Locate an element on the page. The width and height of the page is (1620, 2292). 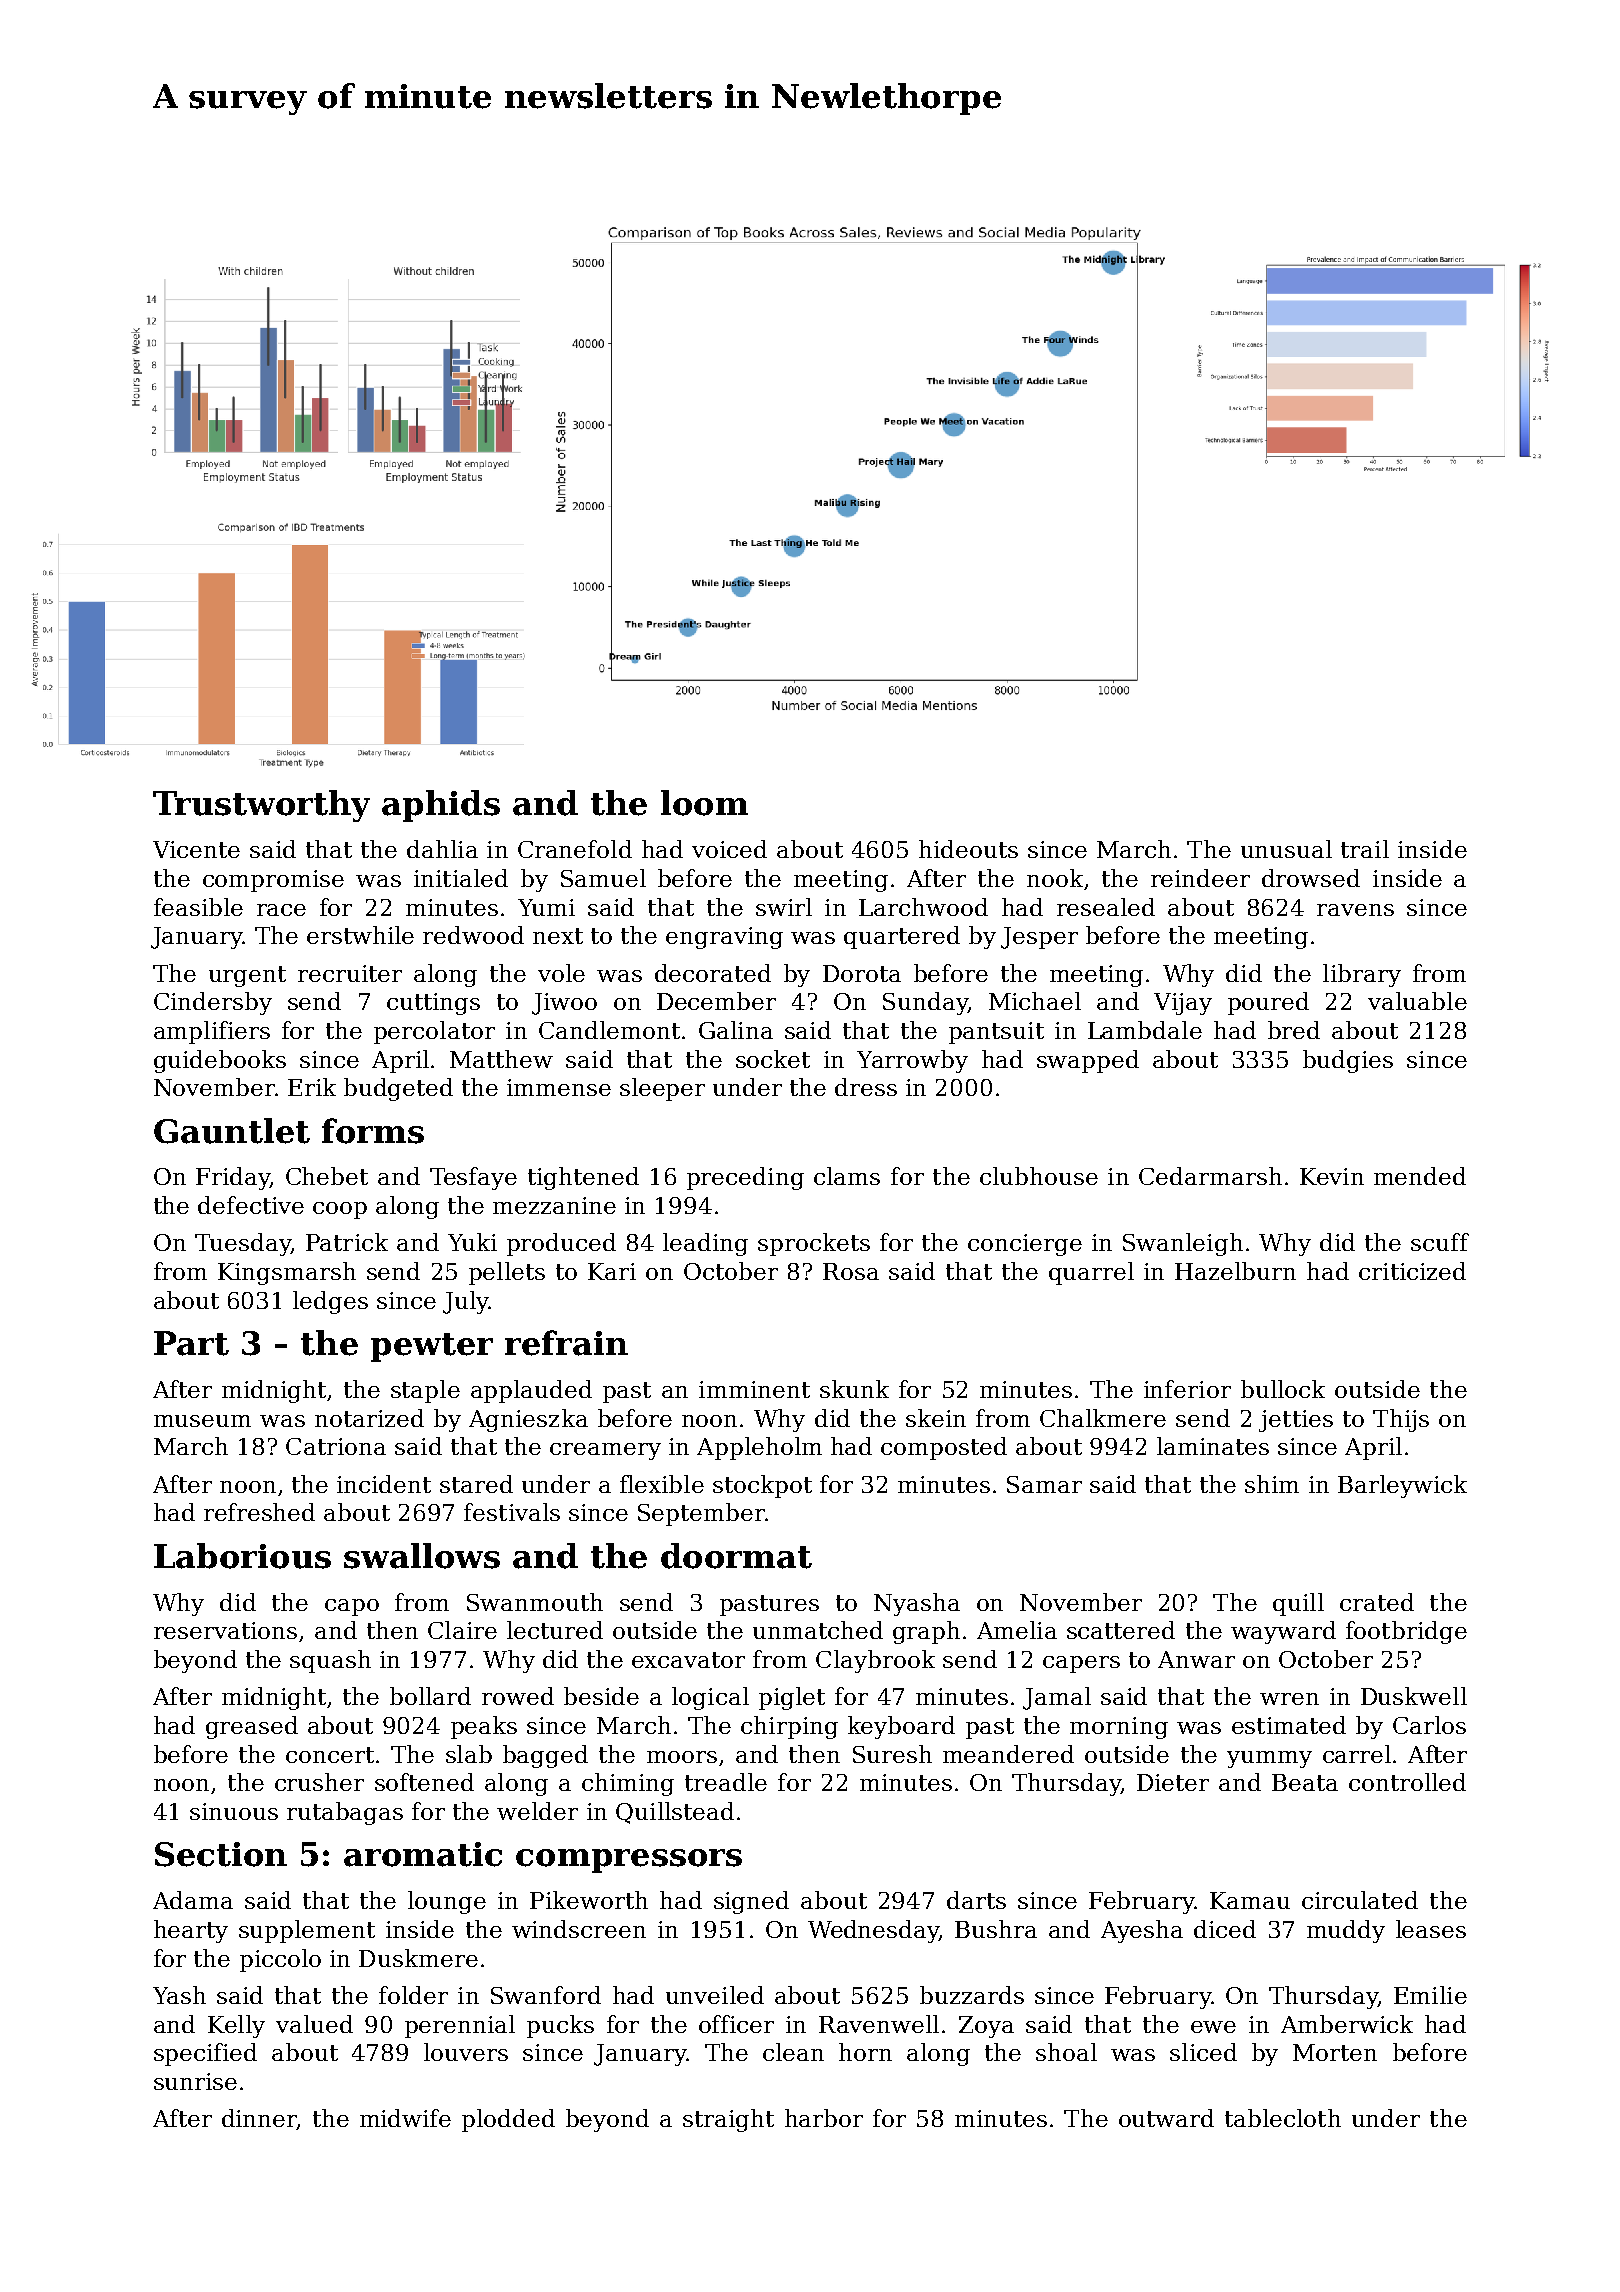
moors is located at coordinates (682, 1757).
